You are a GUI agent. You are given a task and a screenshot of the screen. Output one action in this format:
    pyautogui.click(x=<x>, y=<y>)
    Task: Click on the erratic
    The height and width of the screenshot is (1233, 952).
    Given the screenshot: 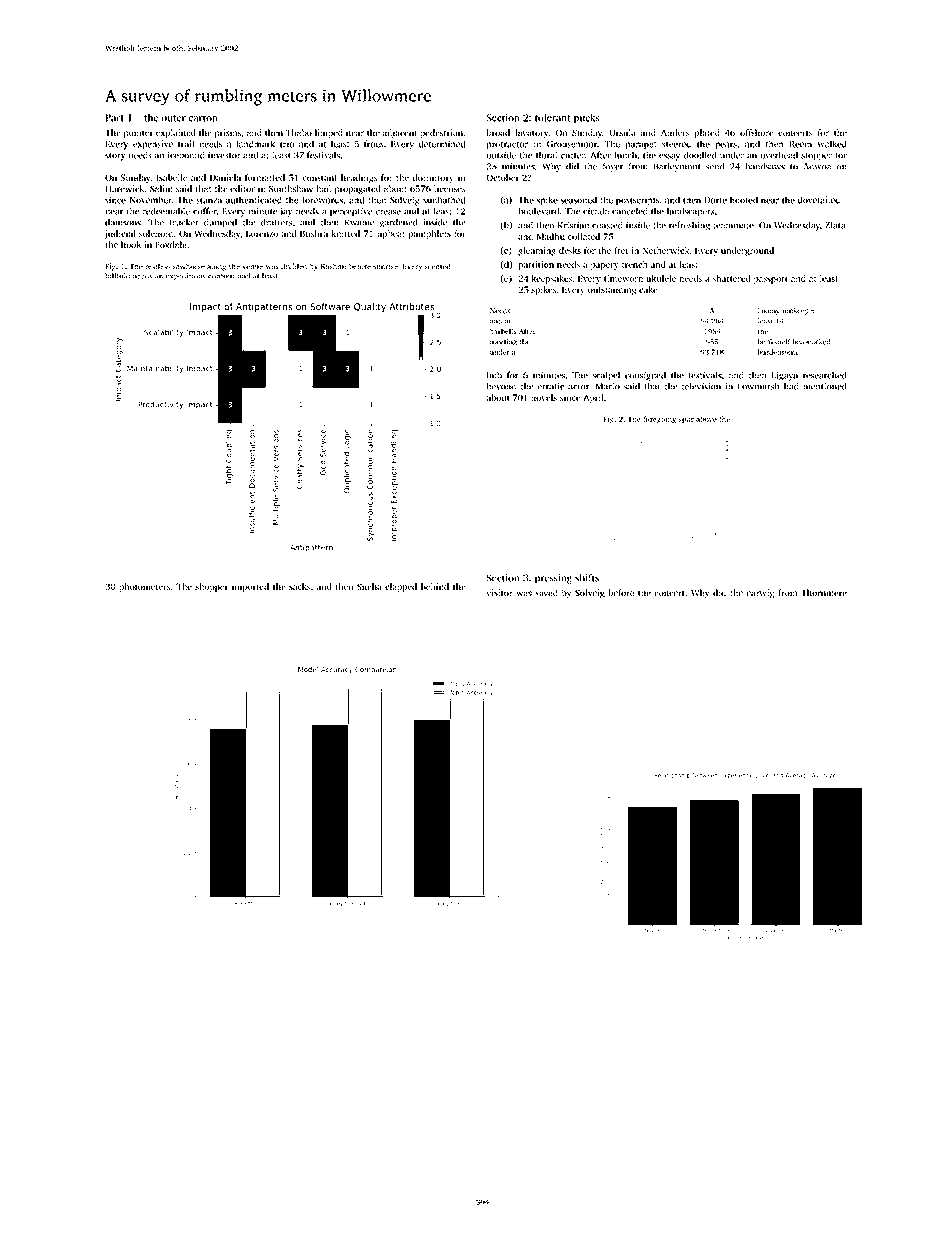 What is the action you would take?
    pyautogui.click(x=551, y=386)
